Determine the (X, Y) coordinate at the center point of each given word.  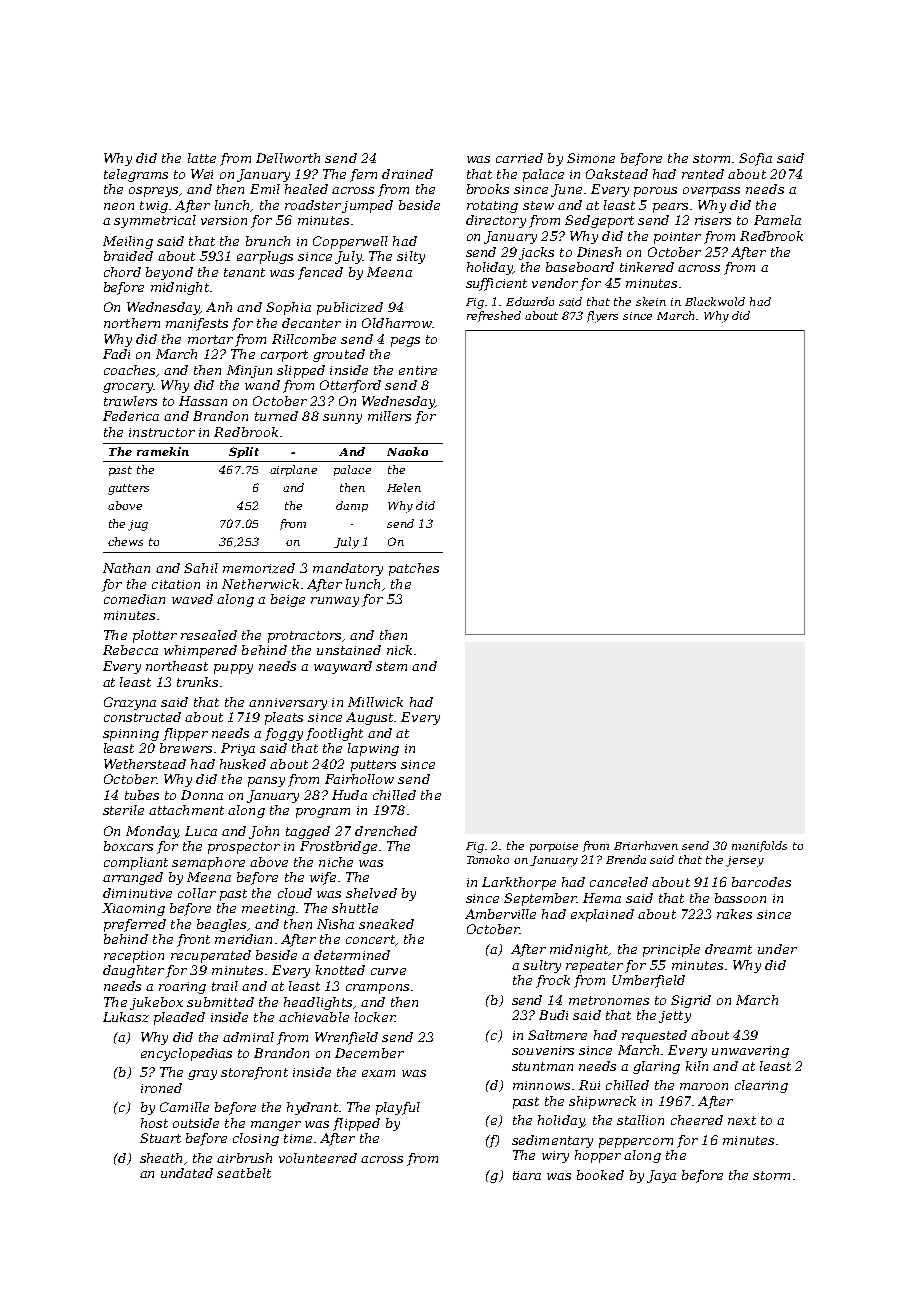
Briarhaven (646, 845)
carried (519, 158)
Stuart (160, 1138)
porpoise (554, 847)
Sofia (755, 159)
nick (399, 650)
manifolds (759, 846)
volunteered (318, 1158)
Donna (202, 795)
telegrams (136, 175)
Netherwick (260, 584)
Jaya (661, 1176)
